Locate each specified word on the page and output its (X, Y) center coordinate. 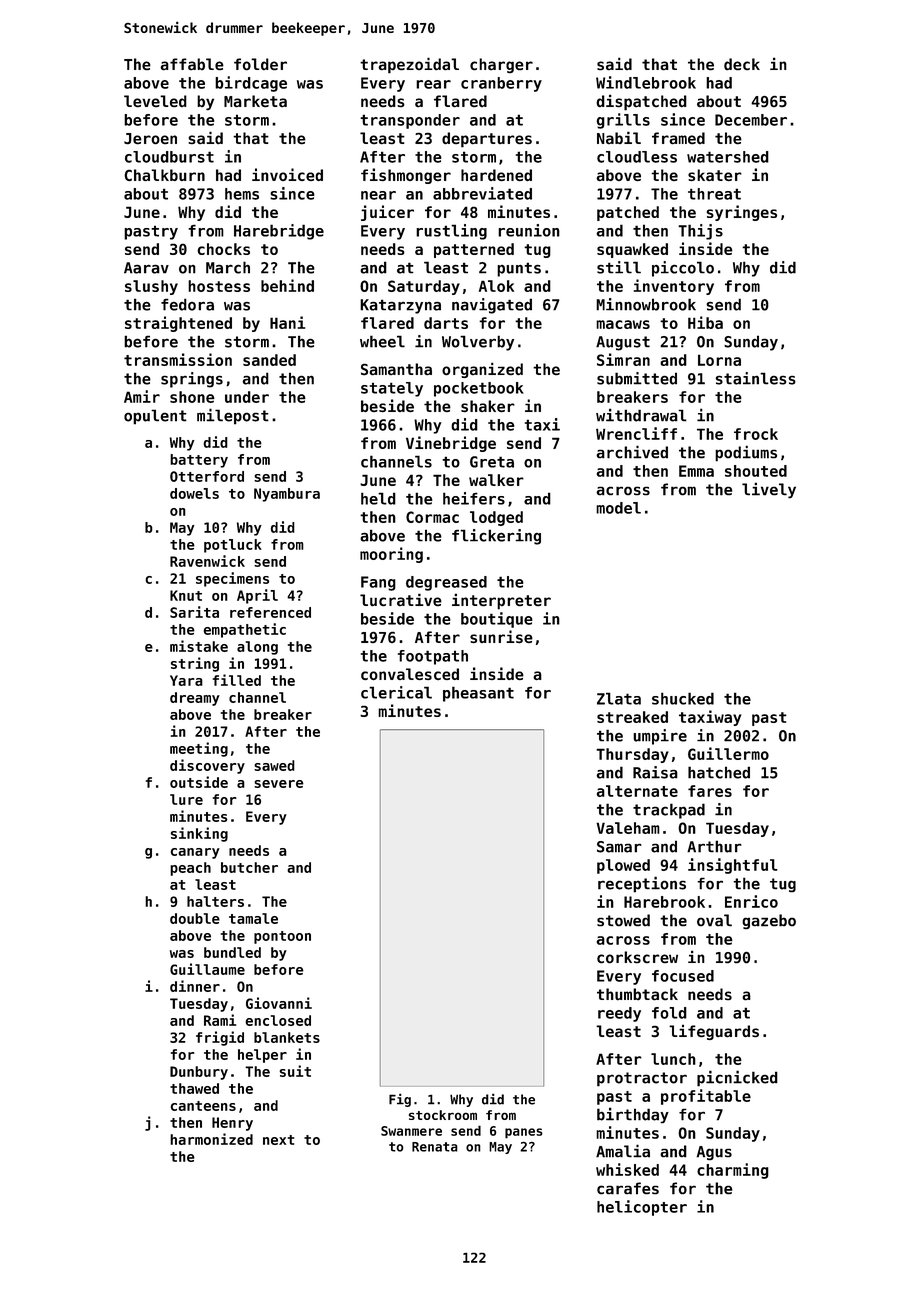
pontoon (282, 937)
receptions (642, 884)
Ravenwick (207, 561)
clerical (396, 692)
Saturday (424, 287)
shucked (683, 698)
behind (287, 285)
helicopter (642, 1208)
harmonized (211, 1139)
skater (715, 175)
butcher (249, 867)
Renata (435, 1147)
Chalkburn (164, 175)
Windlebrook (646, 82)
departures (487, 140)
